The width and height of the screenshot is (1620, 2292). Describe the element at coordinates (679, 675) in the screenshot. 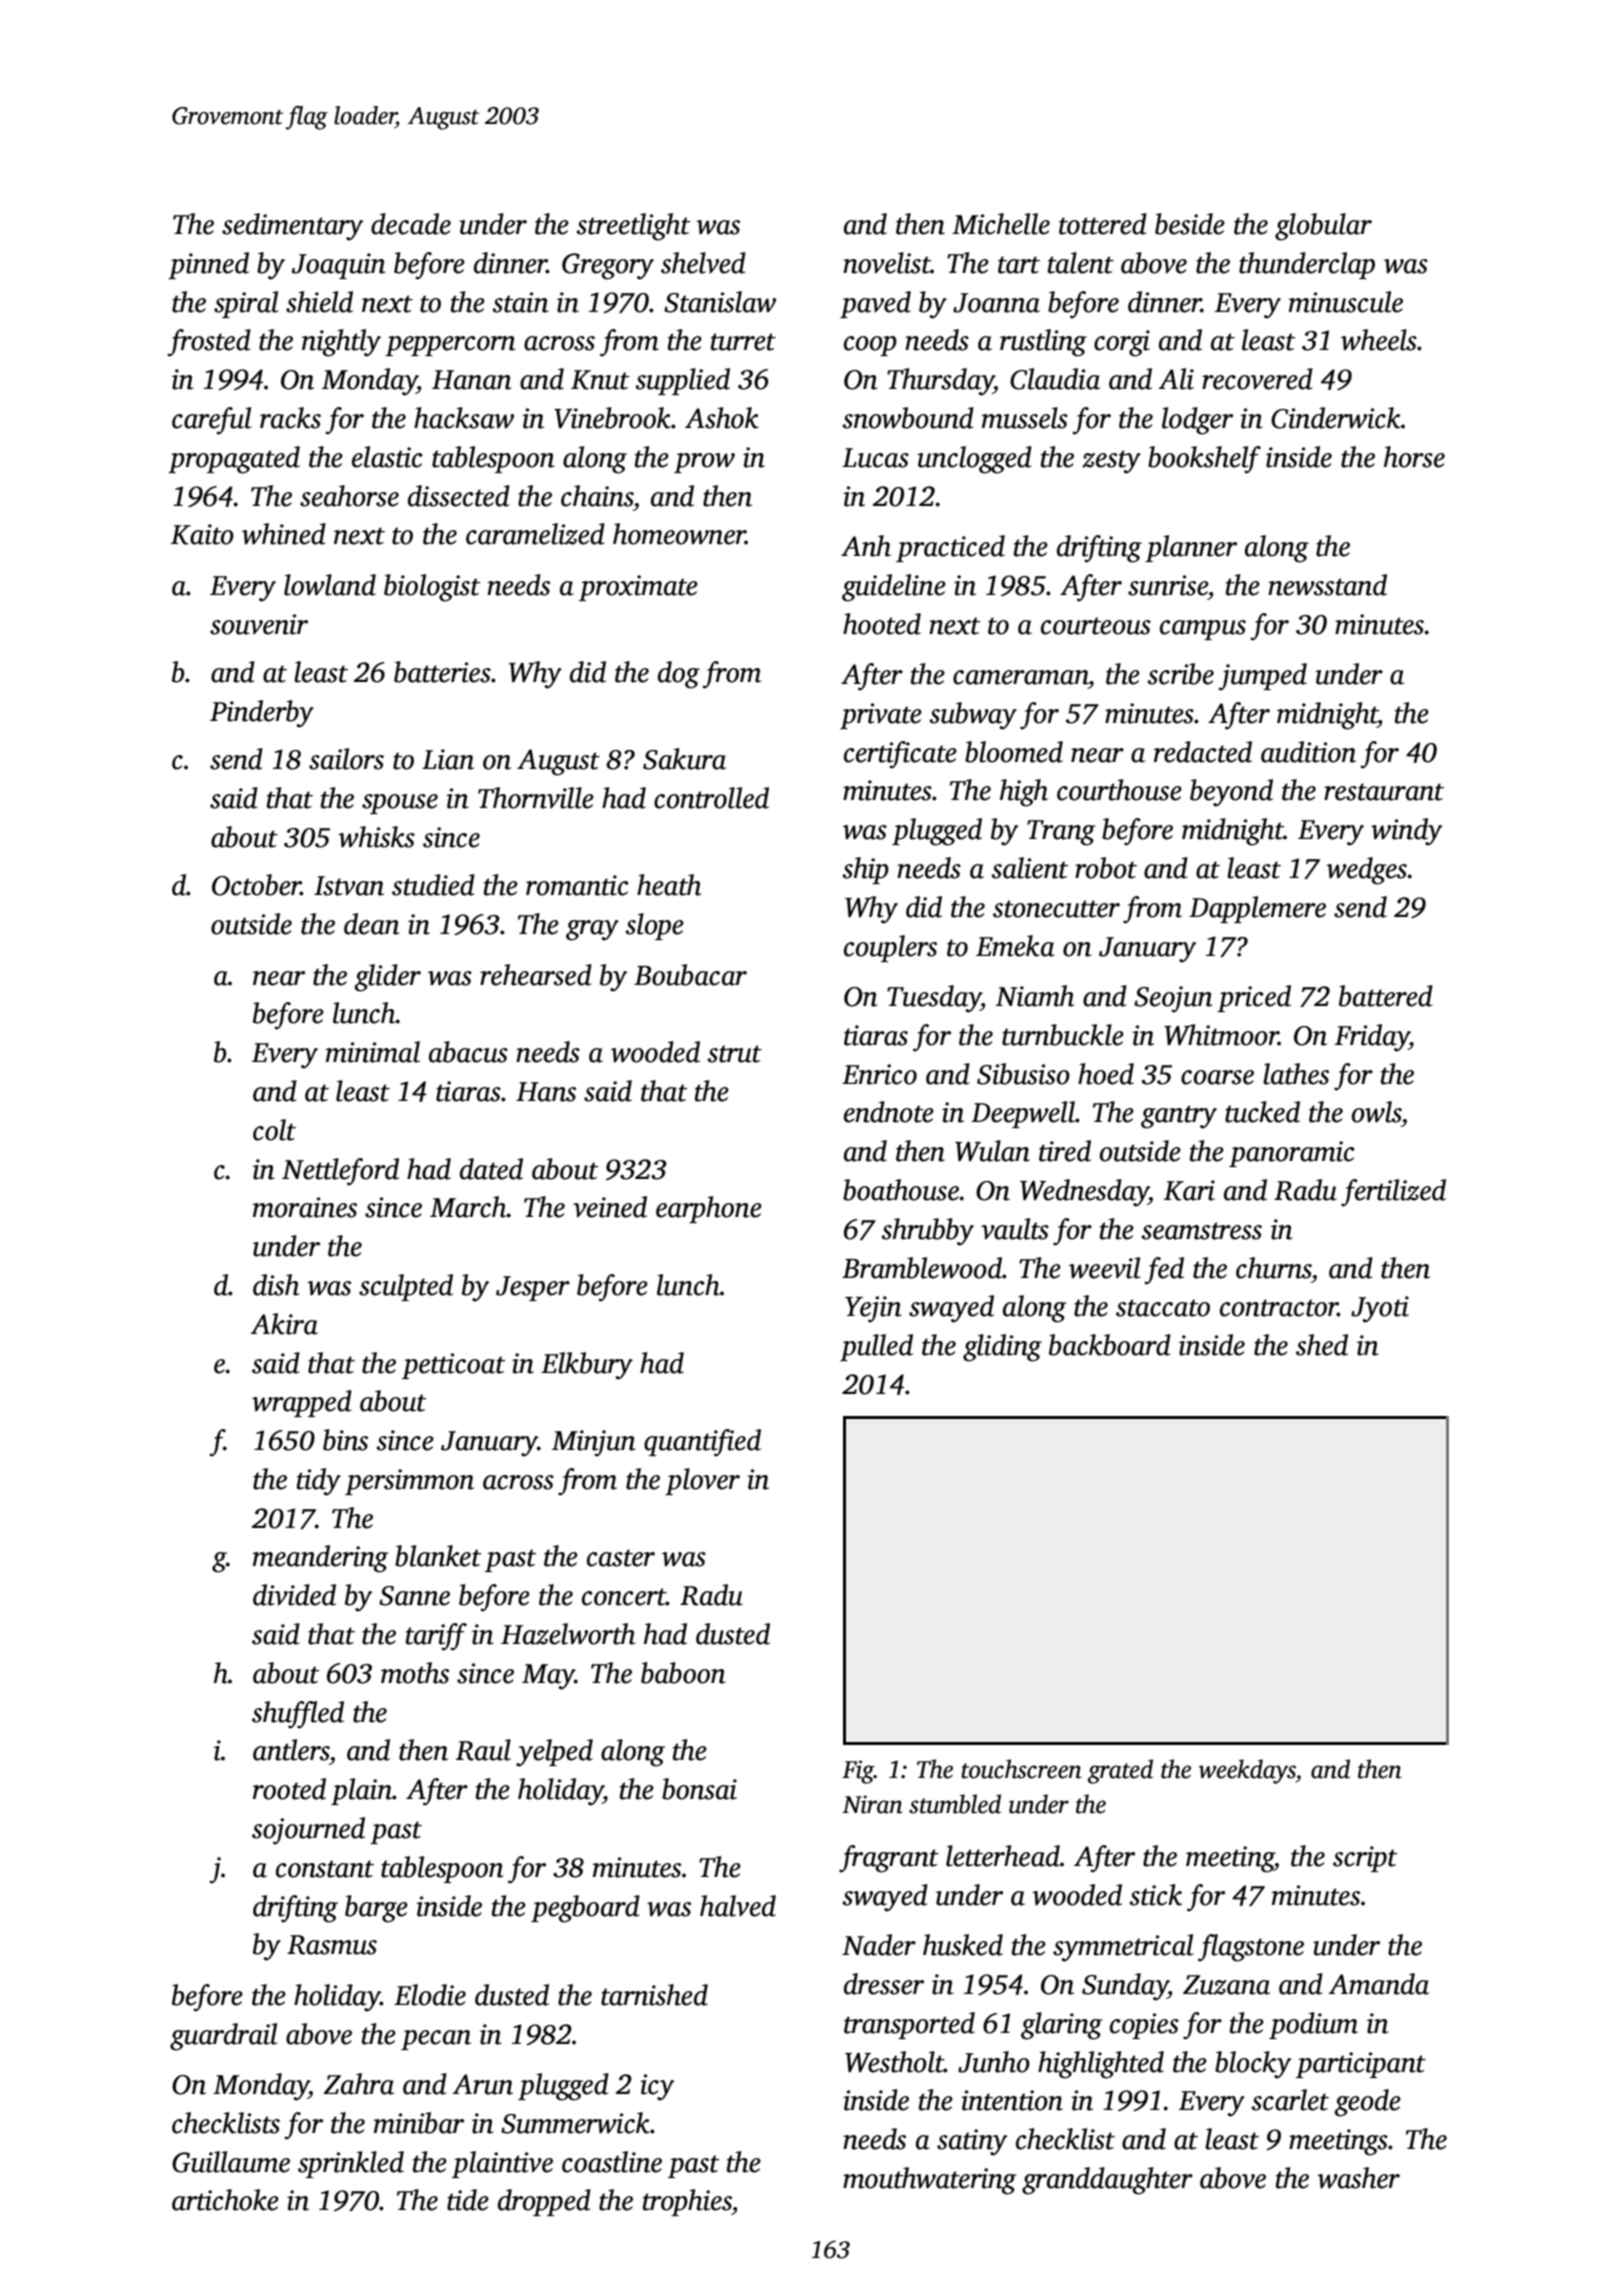

I see `dog` at that location.
